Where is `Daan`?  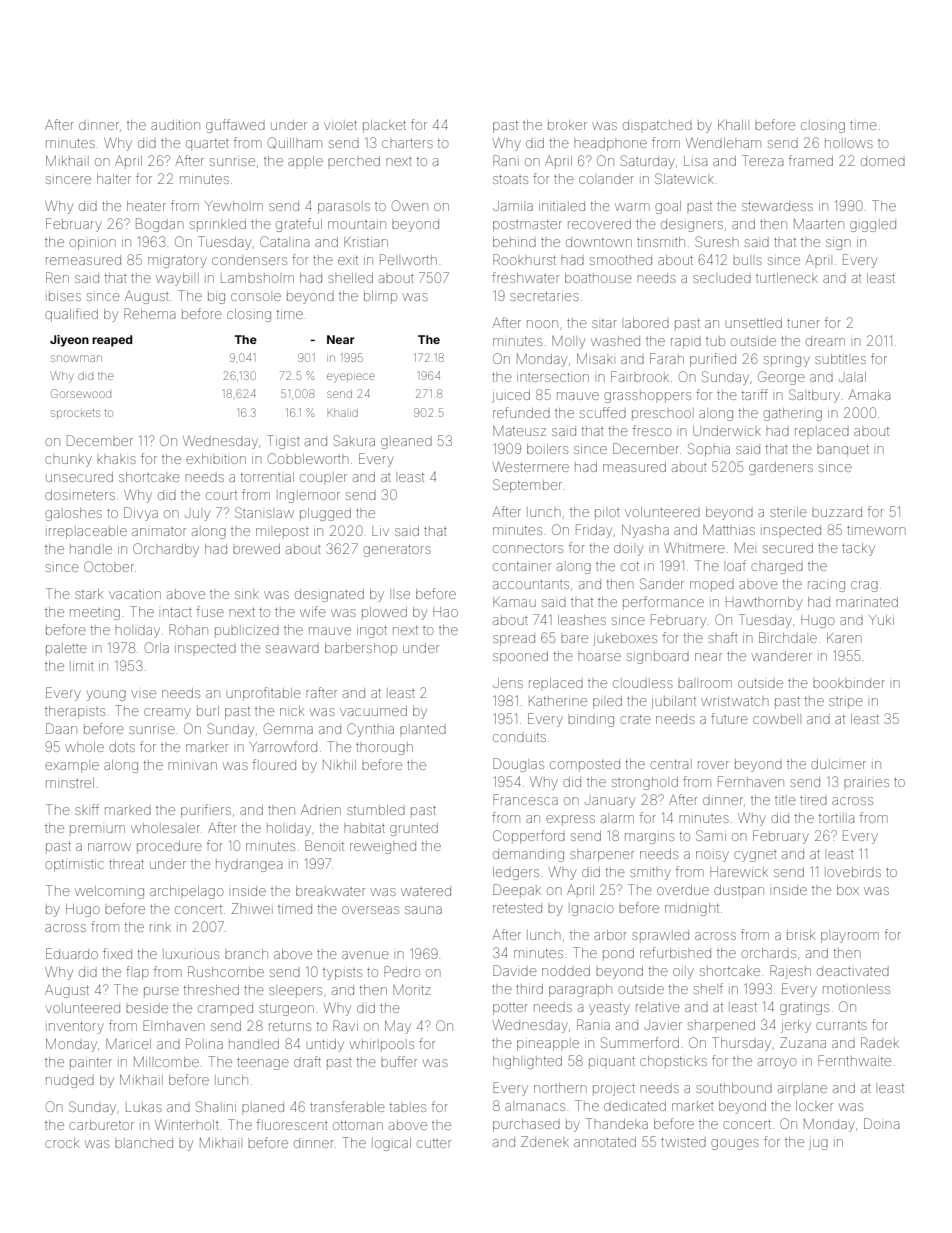
Daan is located at coordinates (61, 728).
